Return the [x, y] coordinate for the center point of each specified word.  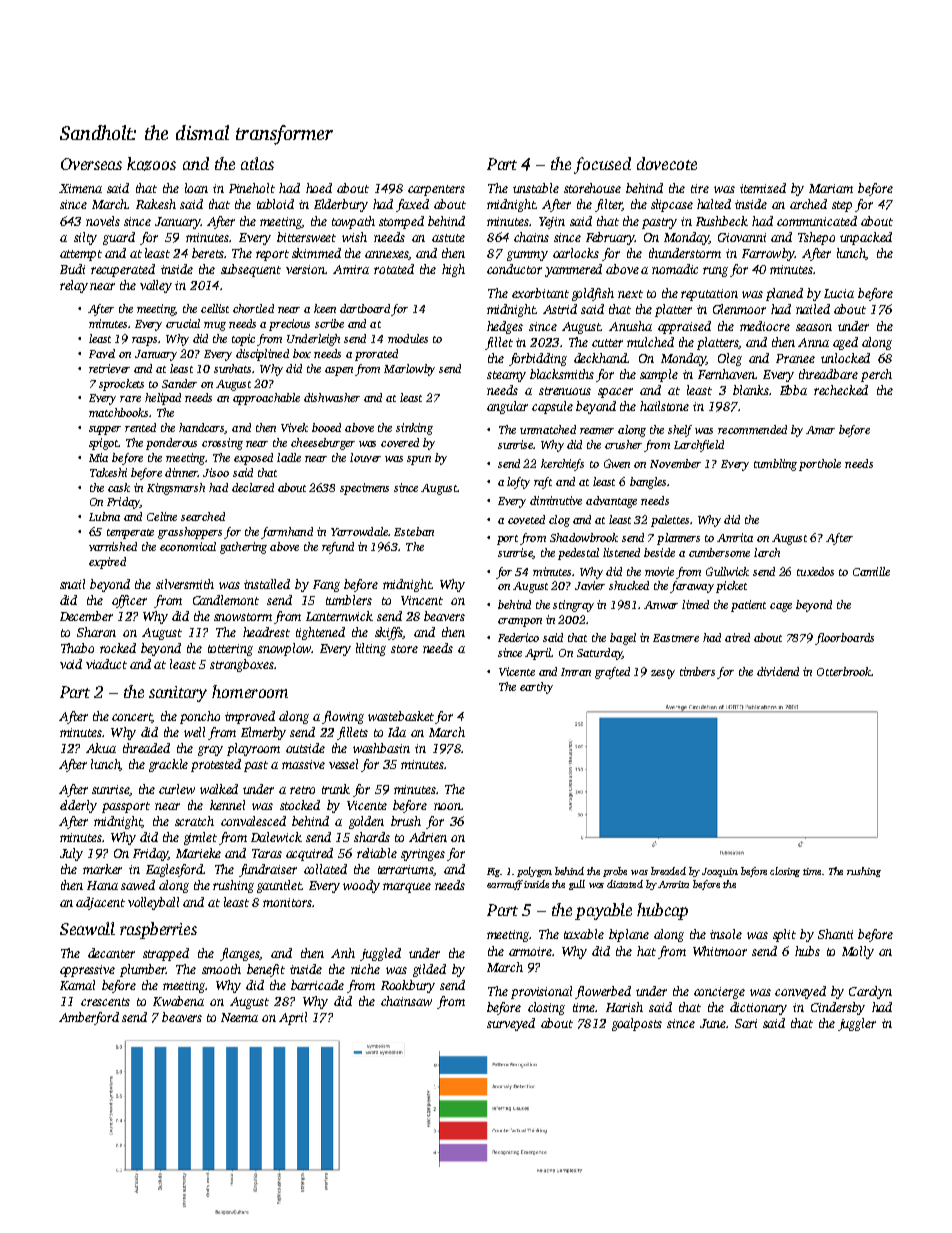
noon [447, 806]
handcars [202, 428]
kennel [227, 805]
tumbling [775, 465]
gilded [429, 970]
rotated [394, 269]
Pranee [795, 358]
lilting [371, 649]
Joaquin [720, 872]
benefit [266, 970]
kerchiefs [562, 465]
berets [208, 253]
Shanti [835, 934]
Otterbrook [844, 671]
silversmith [185, 584]
